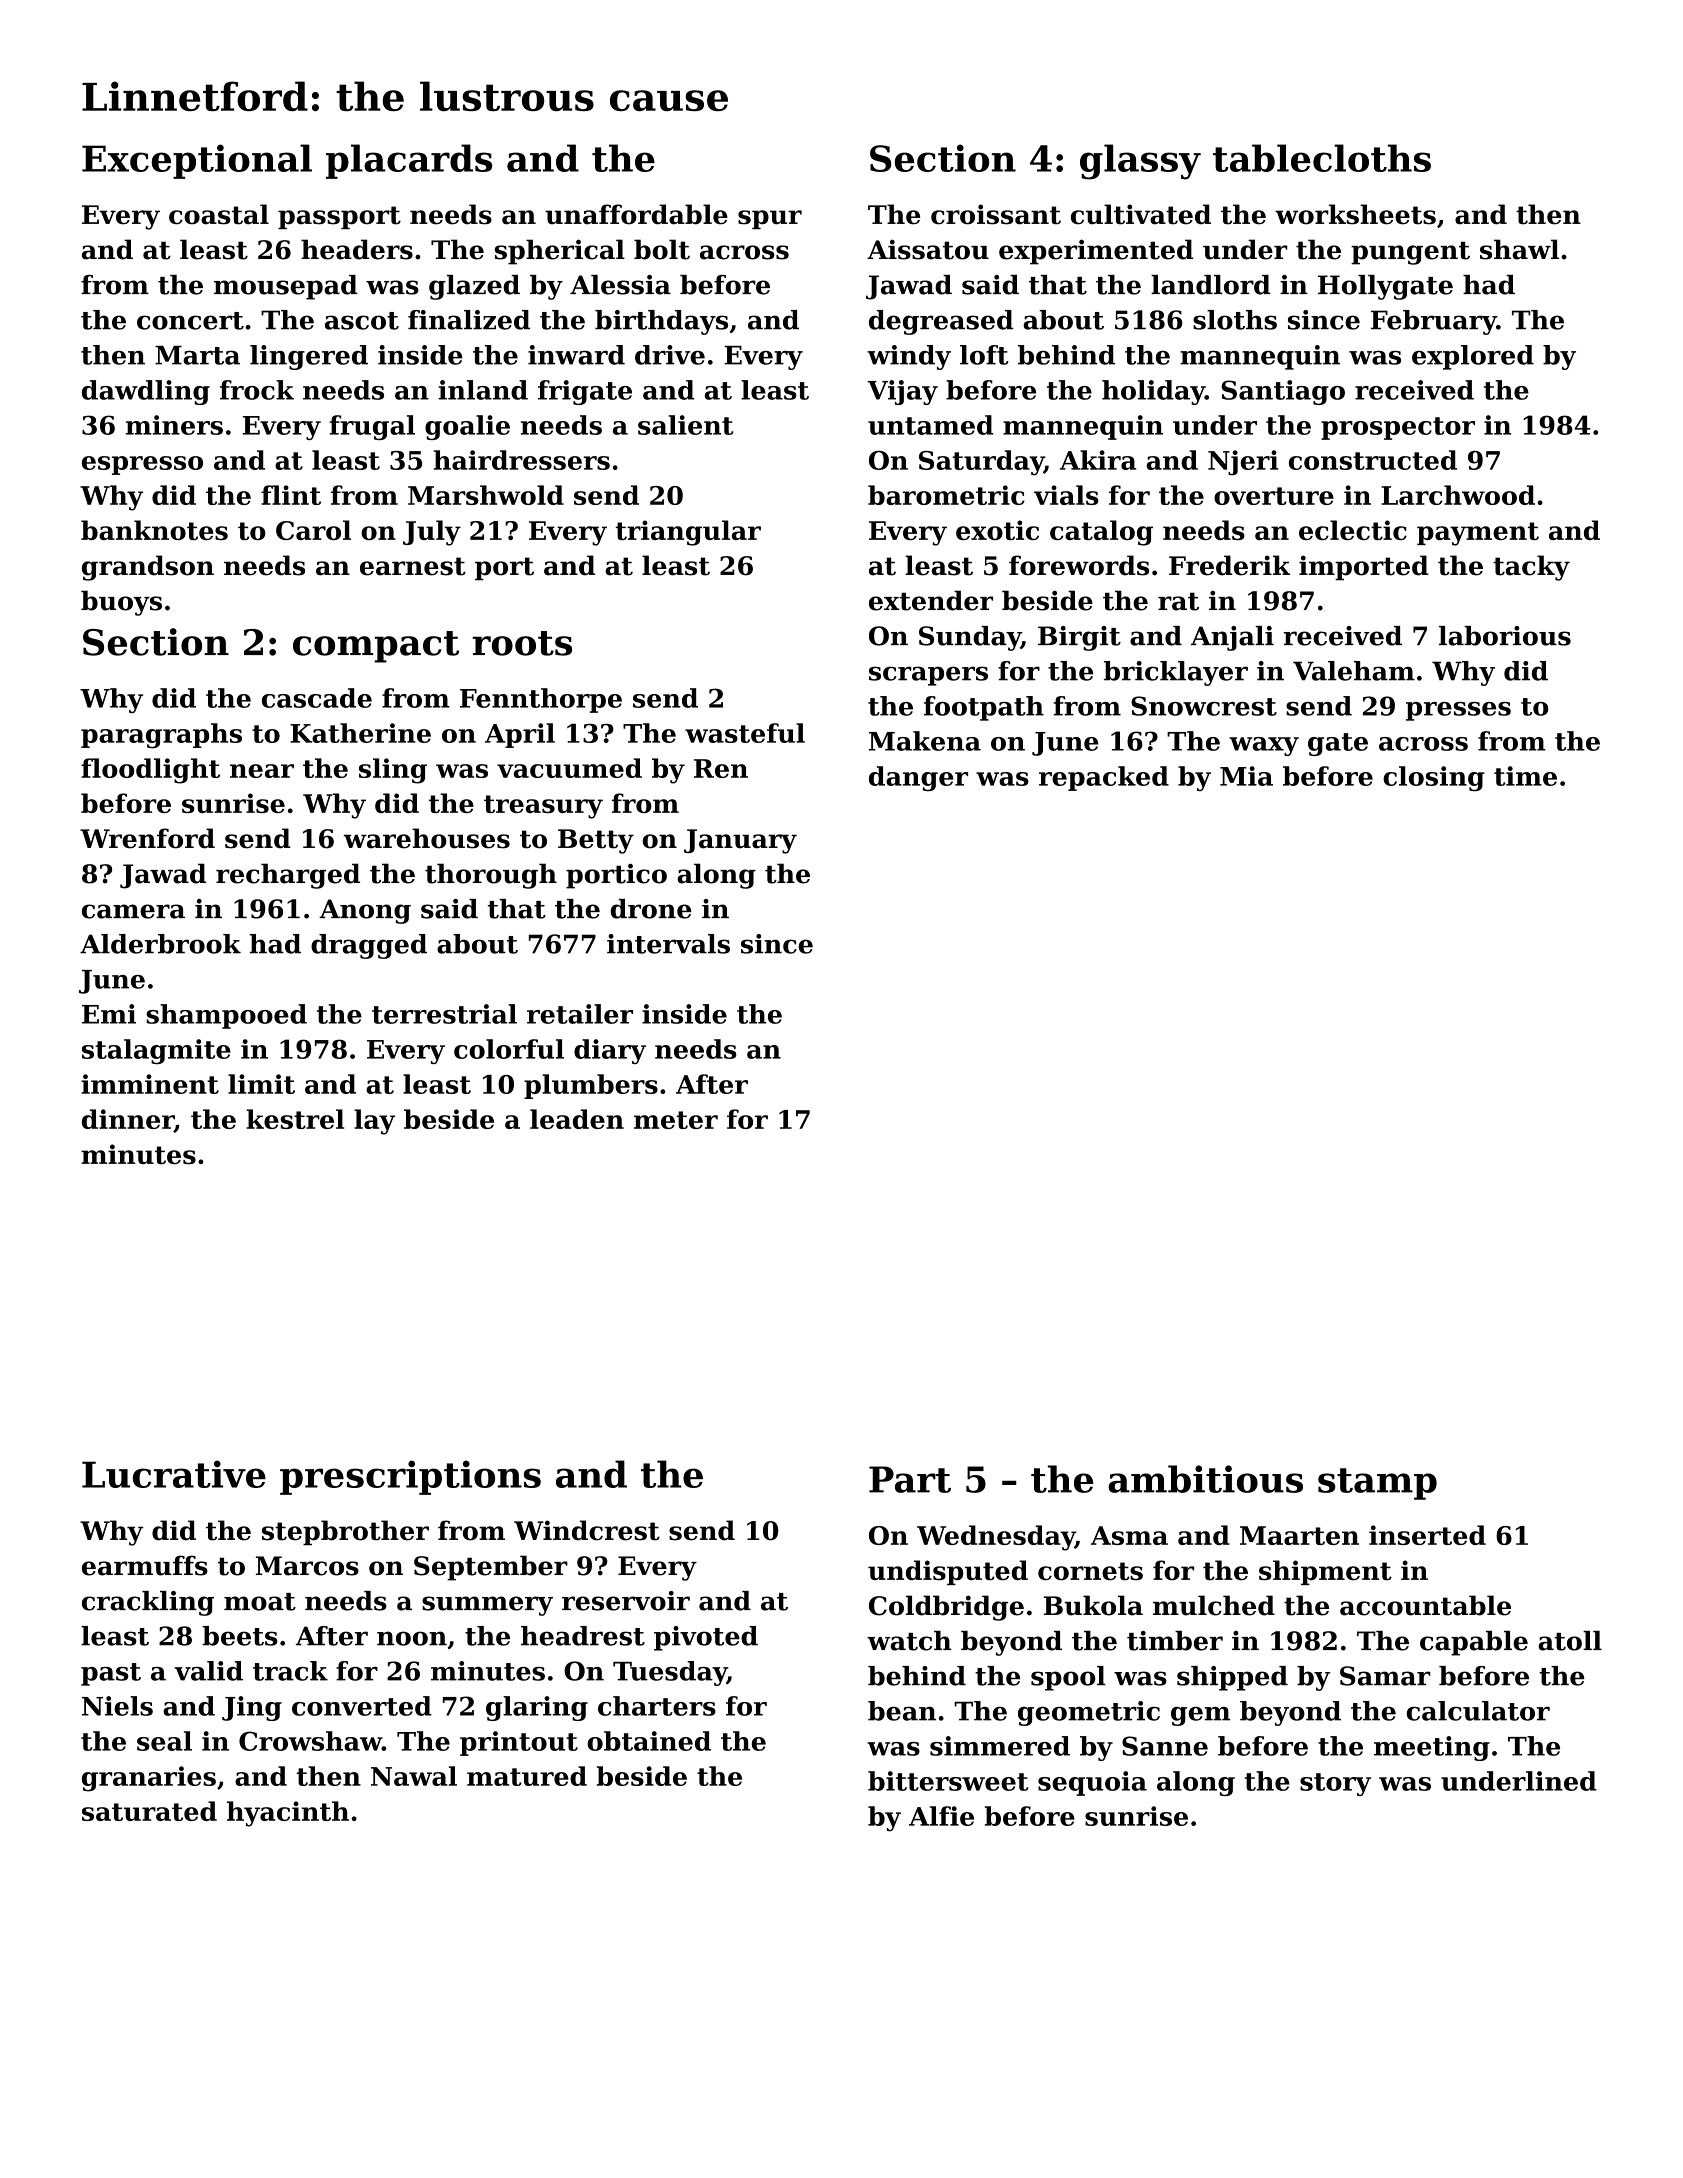  I want to click on Vijay, so click(902, 392).
